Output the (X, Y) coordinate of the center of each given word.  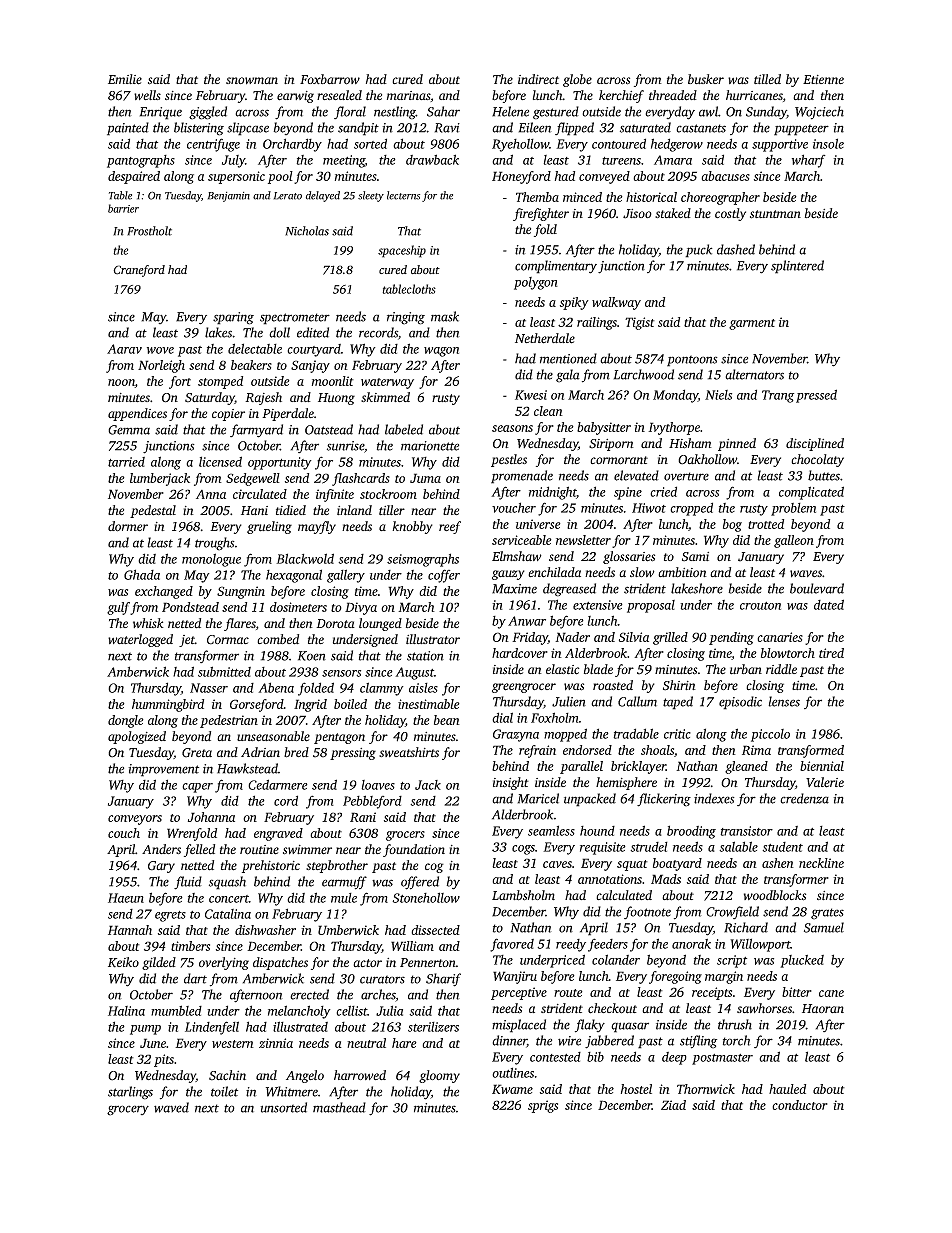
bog (732, 525)
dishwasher (265, 930)
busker (706, 79)
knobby (412, 527)
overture (686, 476)
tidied (291, 510)
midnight (553, 493)
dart (195, 978)
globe (577, 80)
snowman (252, 81)
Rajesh (263, 398)
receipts (712, 993)
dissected (435, 930)
